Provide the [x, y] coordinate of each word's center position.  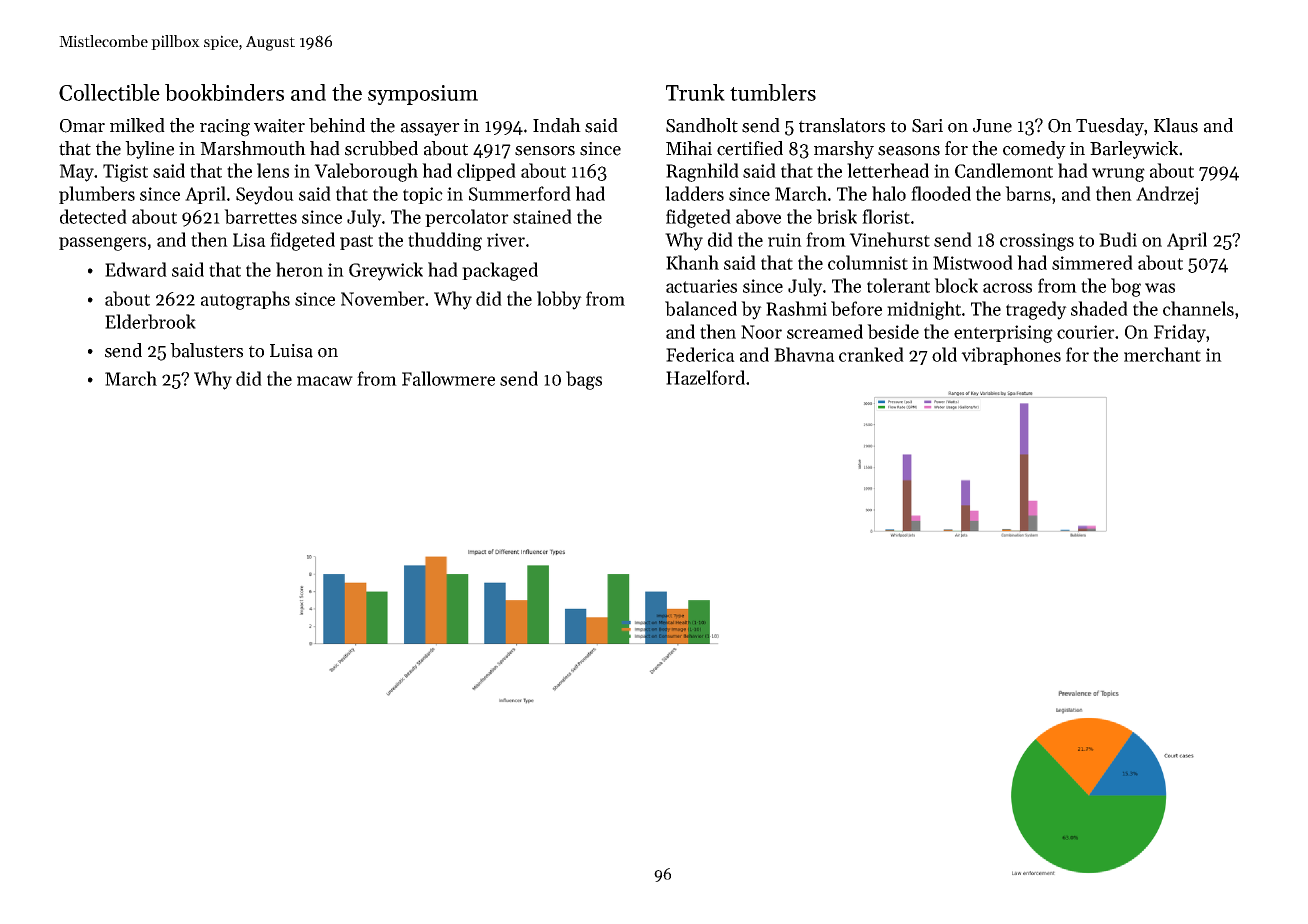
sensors [545, 151]
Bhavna [804, 354]
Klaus [1176, 125]
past [356, 242]
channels [1198, 308]
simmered [1092, 262]
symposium [423, 95]
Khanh [692, 262]
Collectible [109, 92]
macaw [325, 381]
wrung [1118, 175]
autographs [245, 300]
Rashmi [796, 308]
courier [1086, 332]
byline [149, 150]
